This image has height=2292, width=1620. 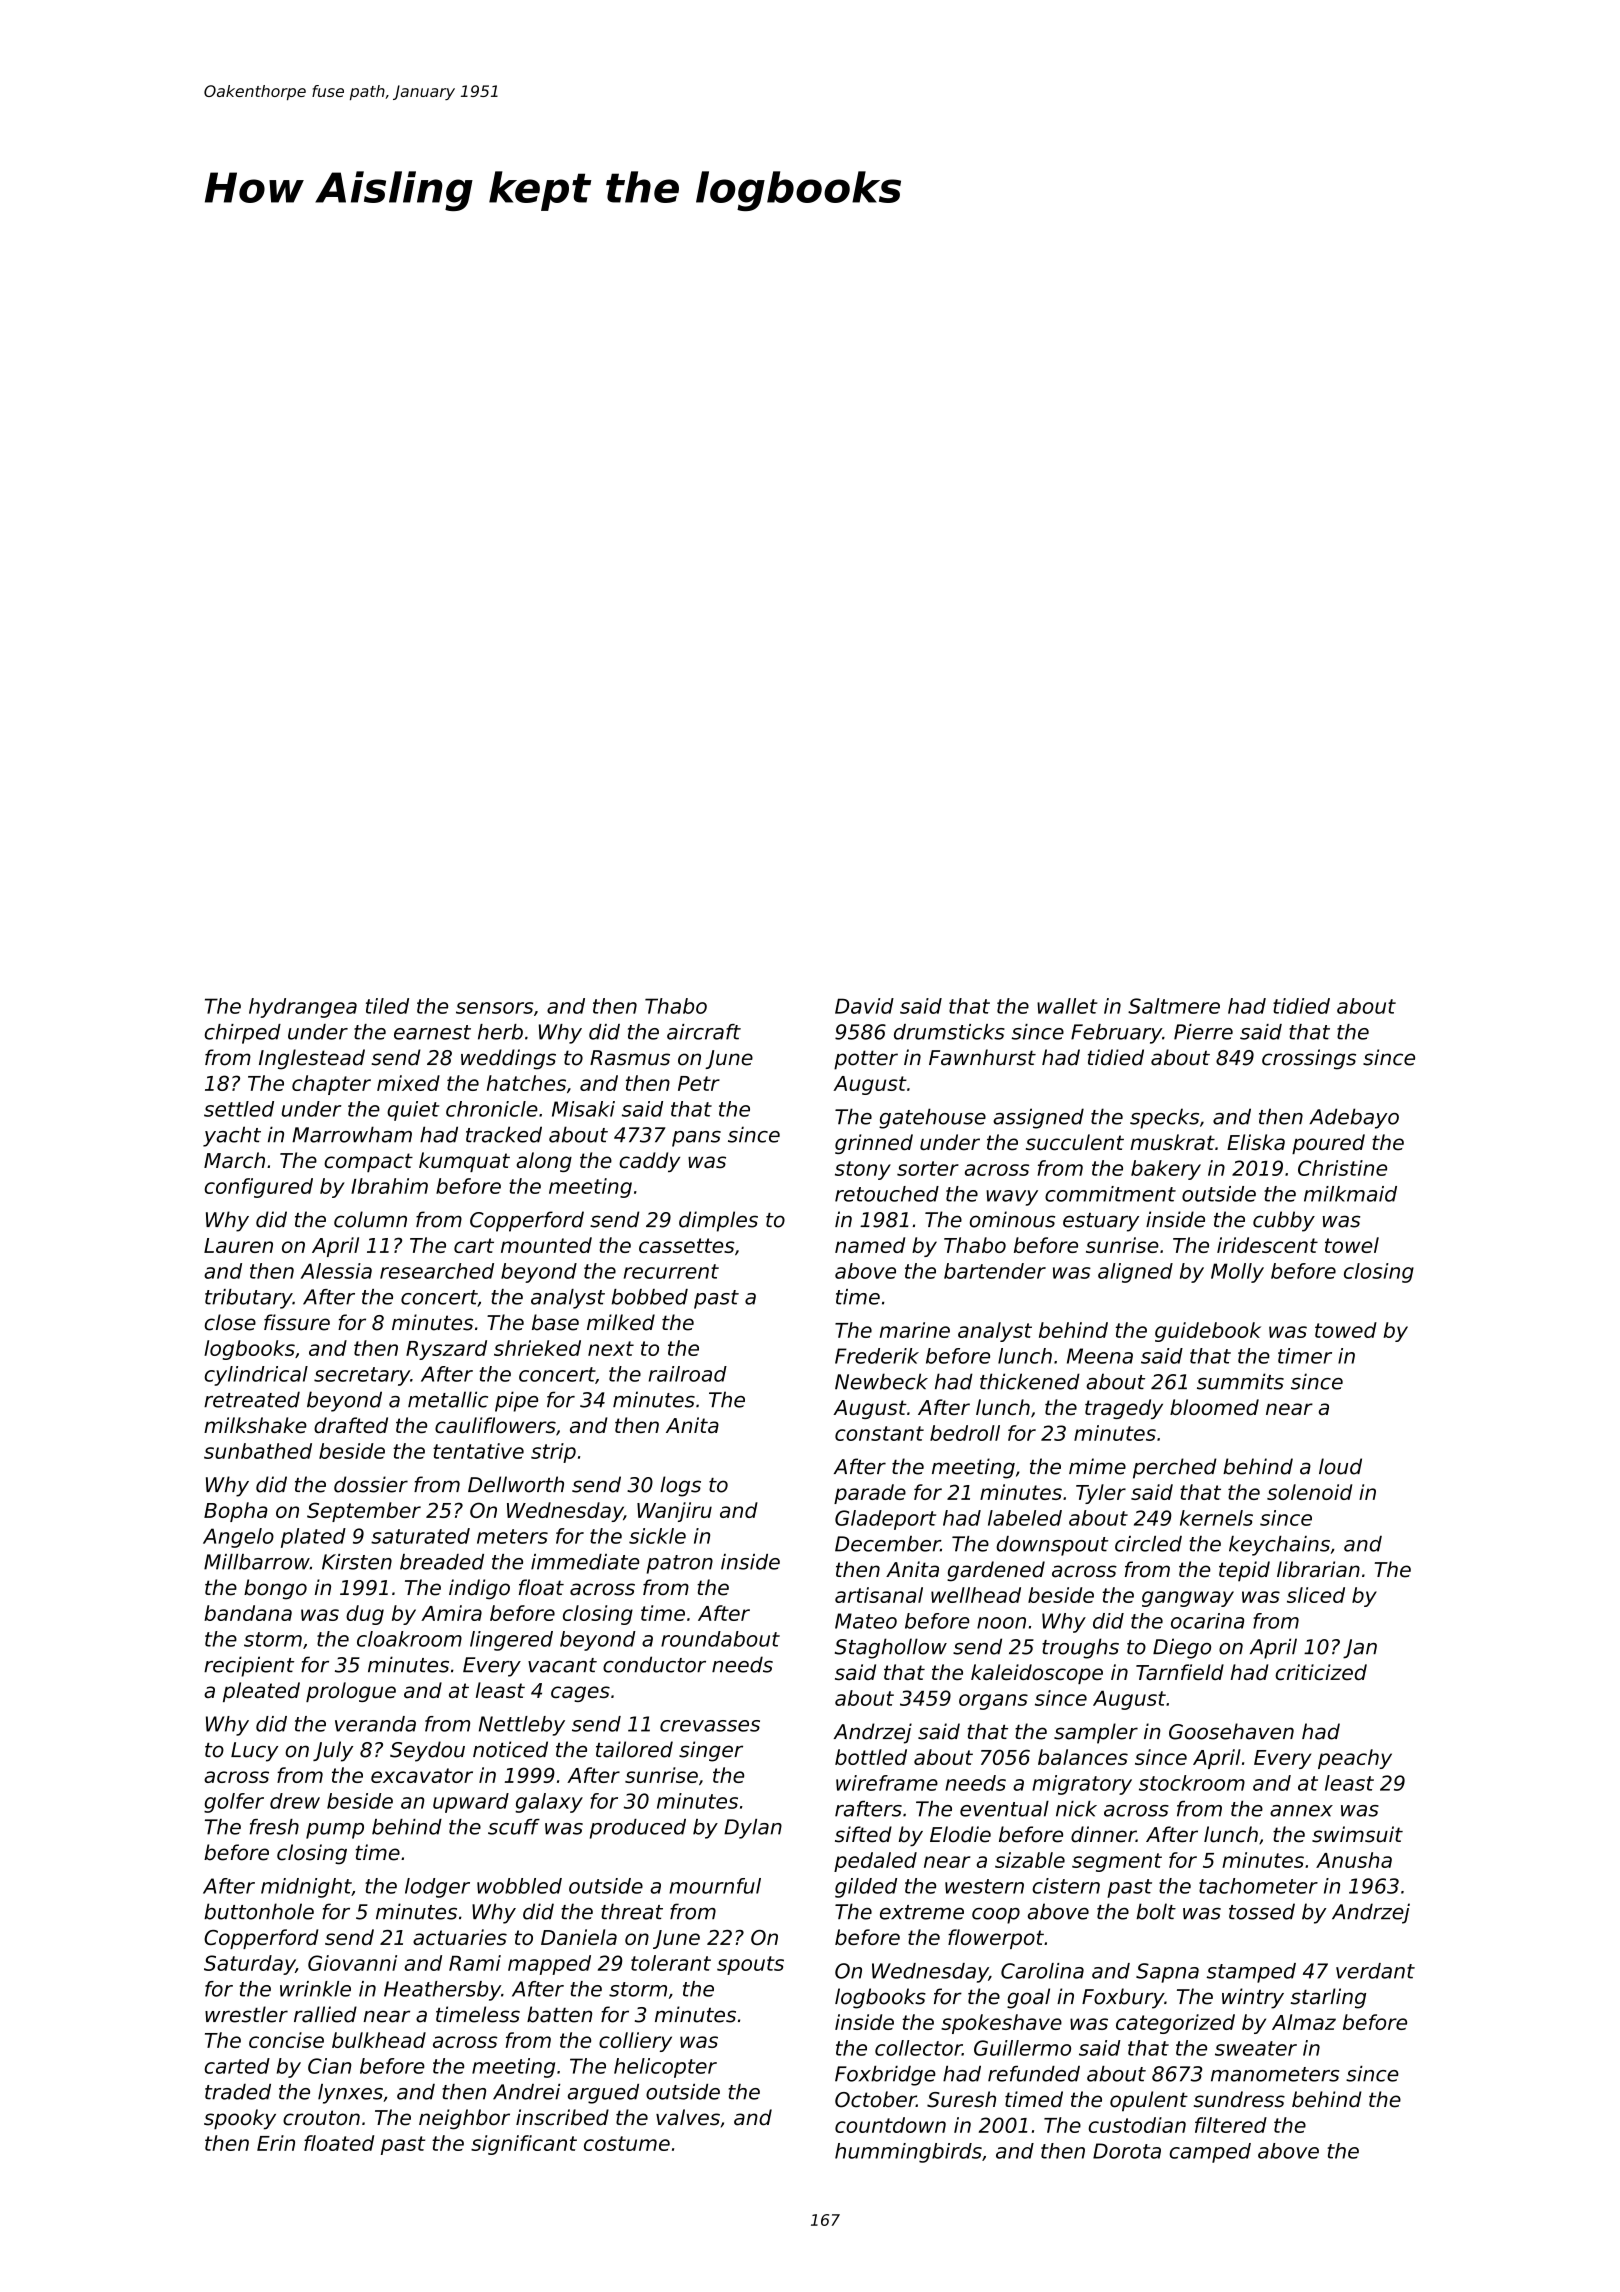 What do you see at coordinates (256, 1376) in the image?
I see `cylindrical` at bounding box center [256, 1376].
